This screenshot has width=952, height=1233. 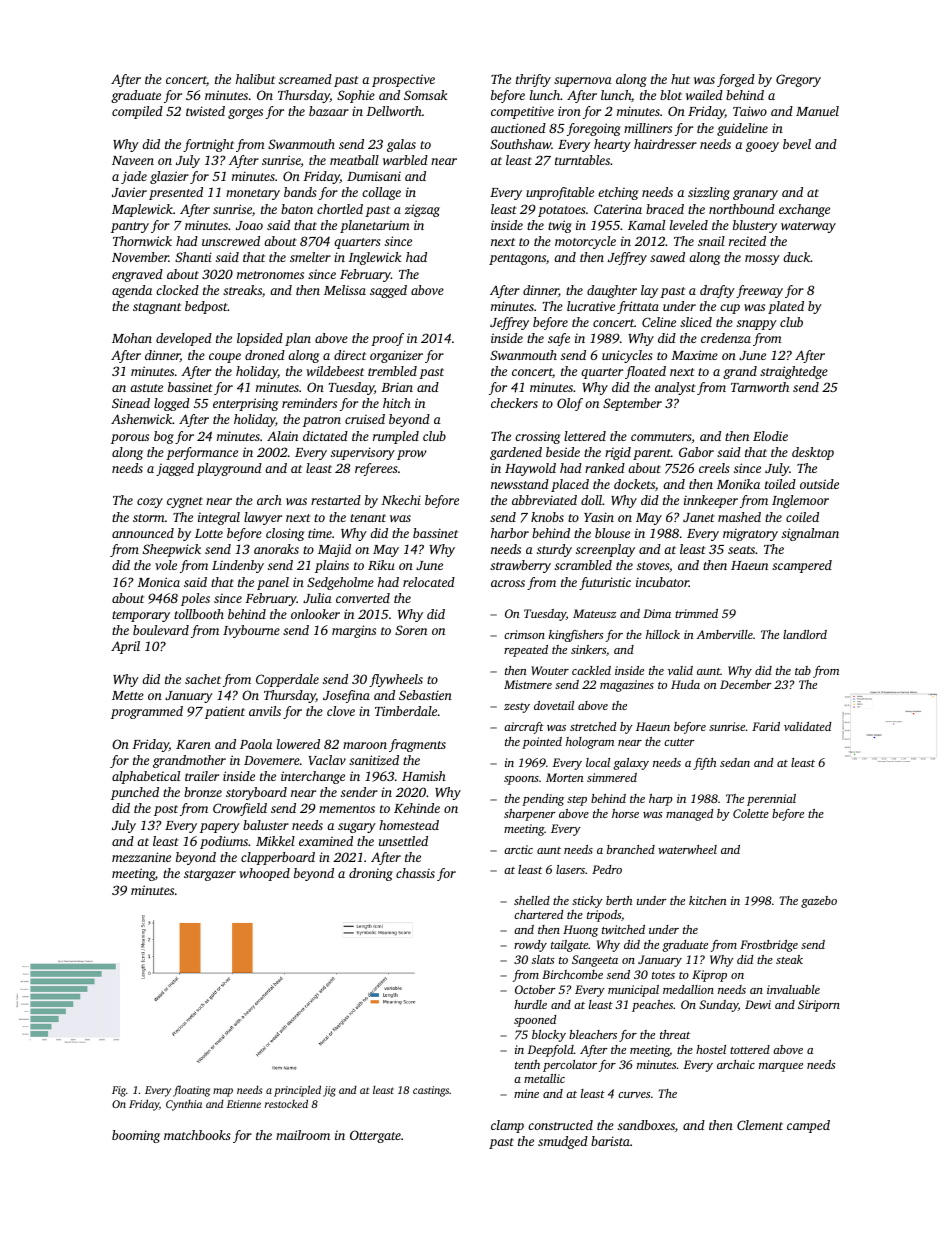 What do you see at coordinates (766, 726) in the screenshot?
I see `Farid` at bounding box center [766, 726].
